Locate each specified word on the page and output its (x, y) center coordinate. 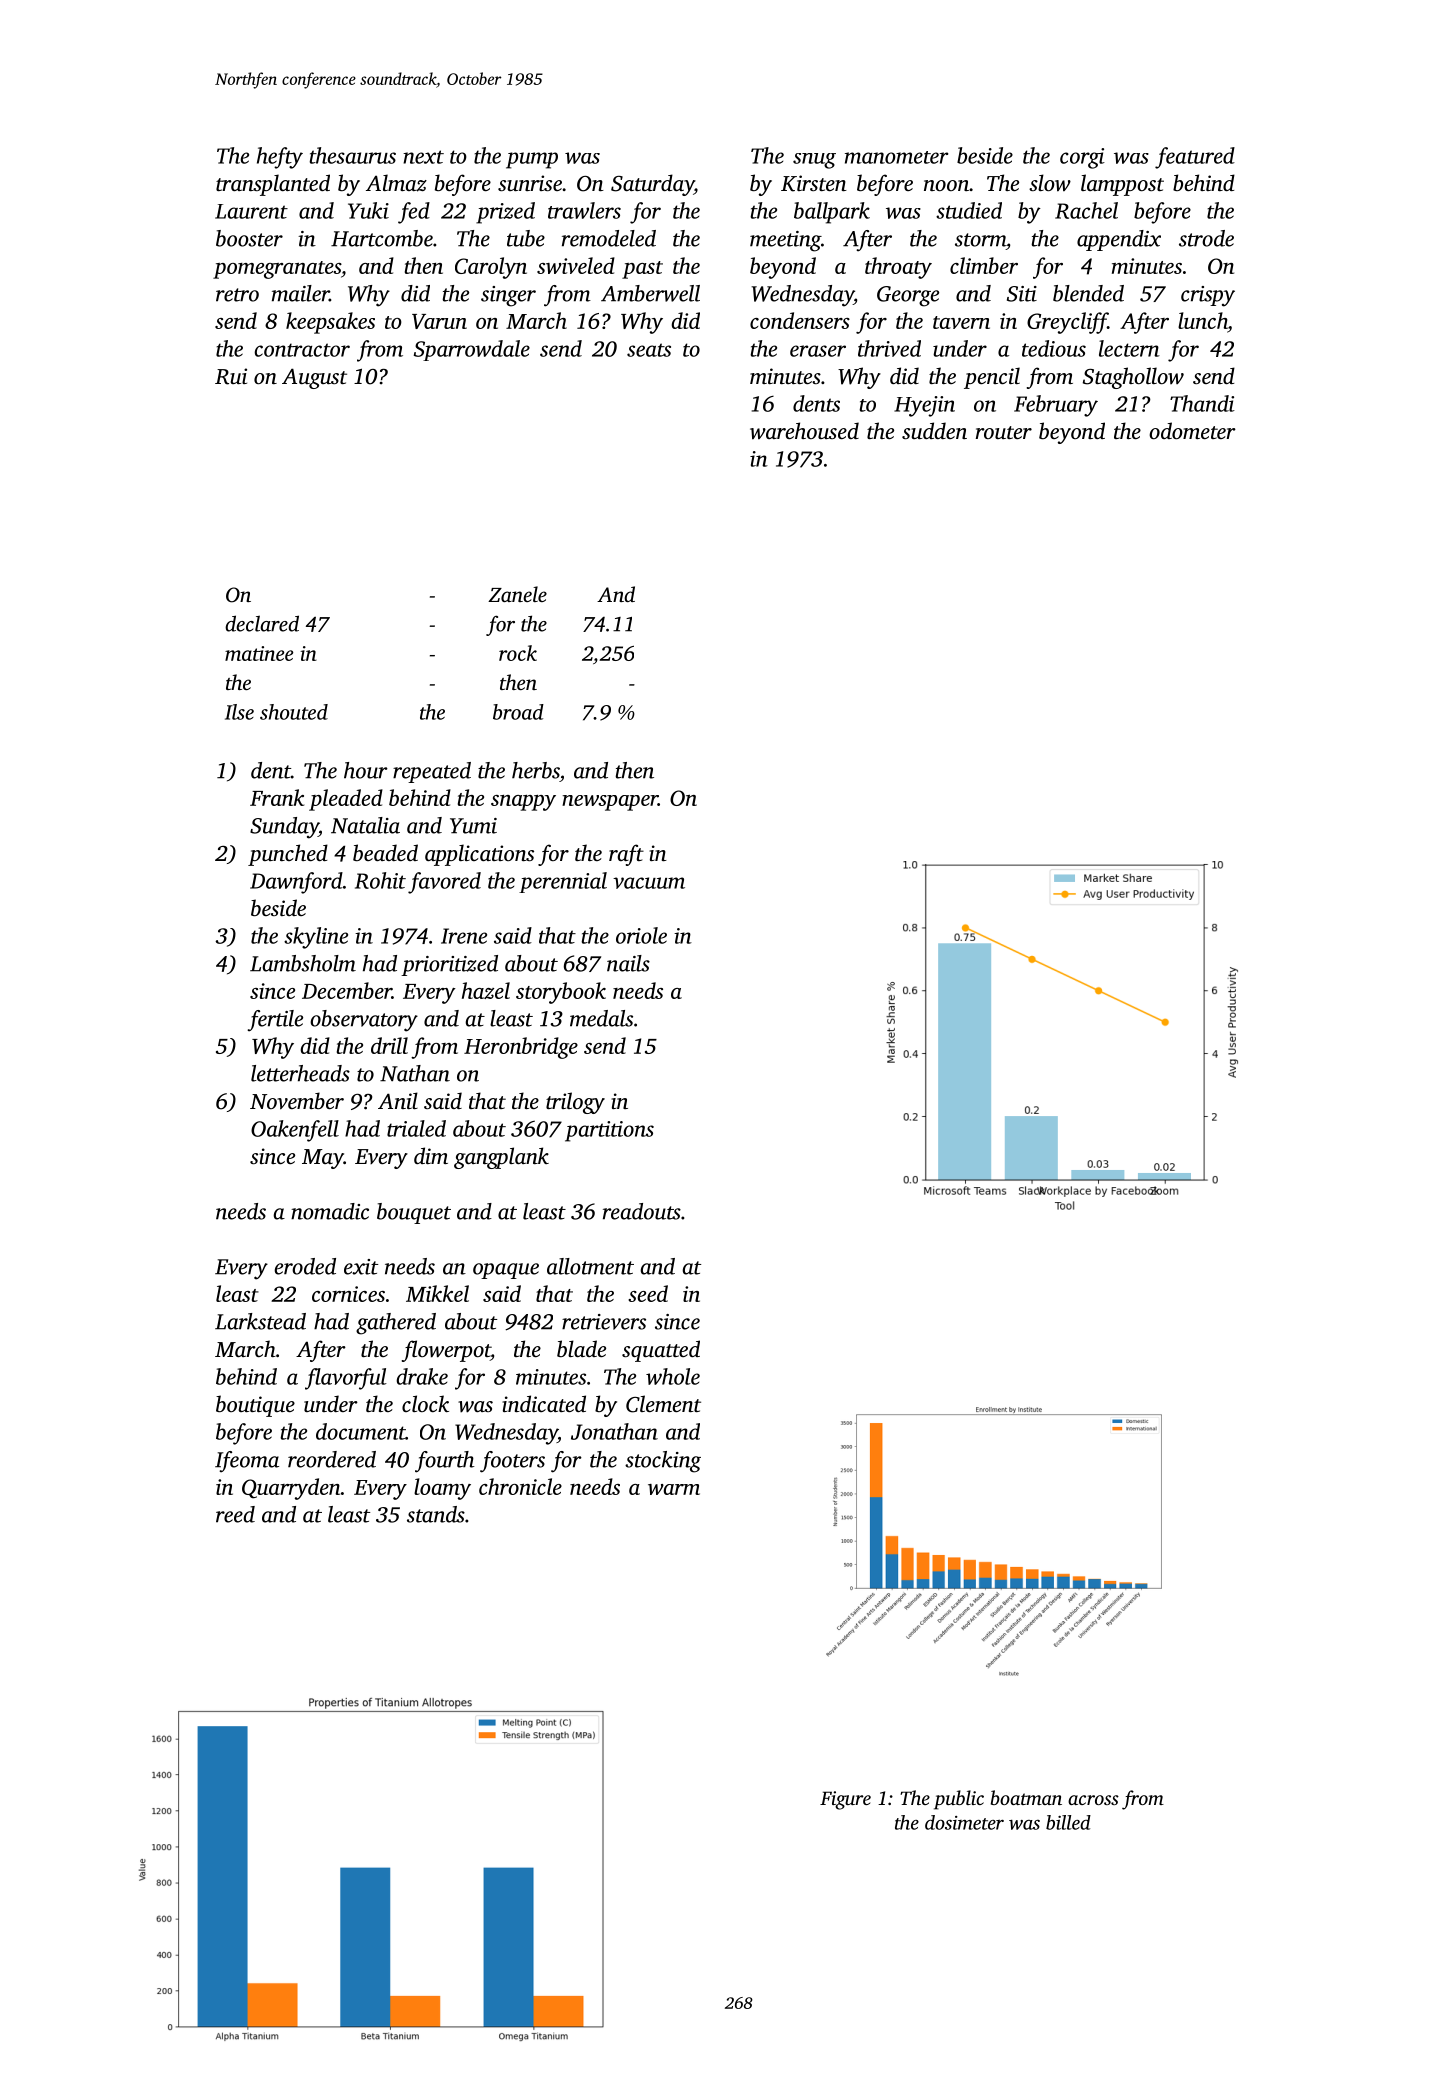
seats (649, 350)
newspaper (610, 803)
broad (518, 712)
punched (288, 855)
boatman (1026, 1797)
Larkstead (260, 1321)
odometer (1192, 430)
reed (235, 1514)
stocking (663, 1462)
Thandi (1202, 403)
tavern (961, 322)
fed (414, 213)
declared (262, 623)
